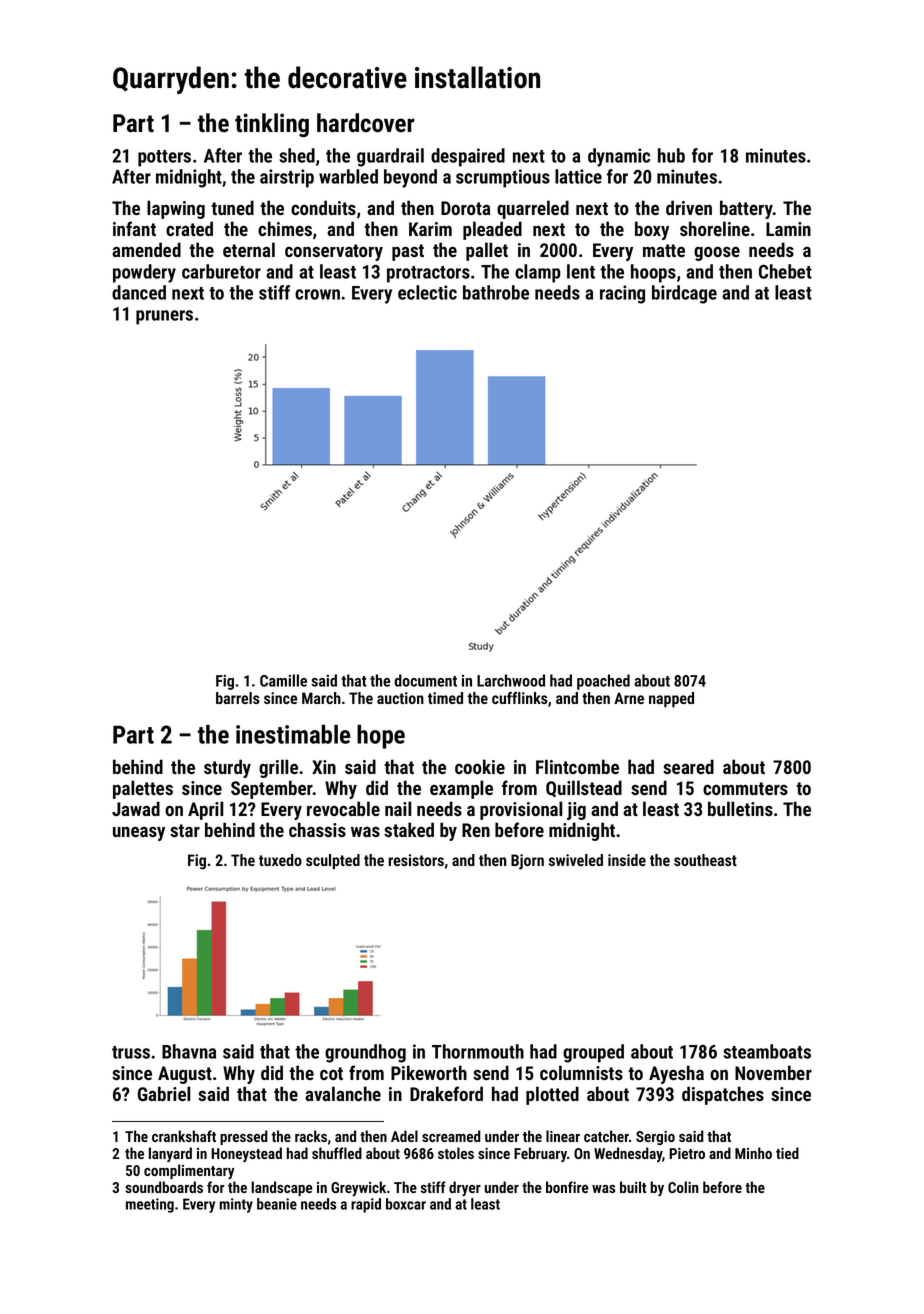  What do you see at coordinates (676, 1074) in the screenshot?
I see `Ayesha` at bounding box center [676, 1074].
